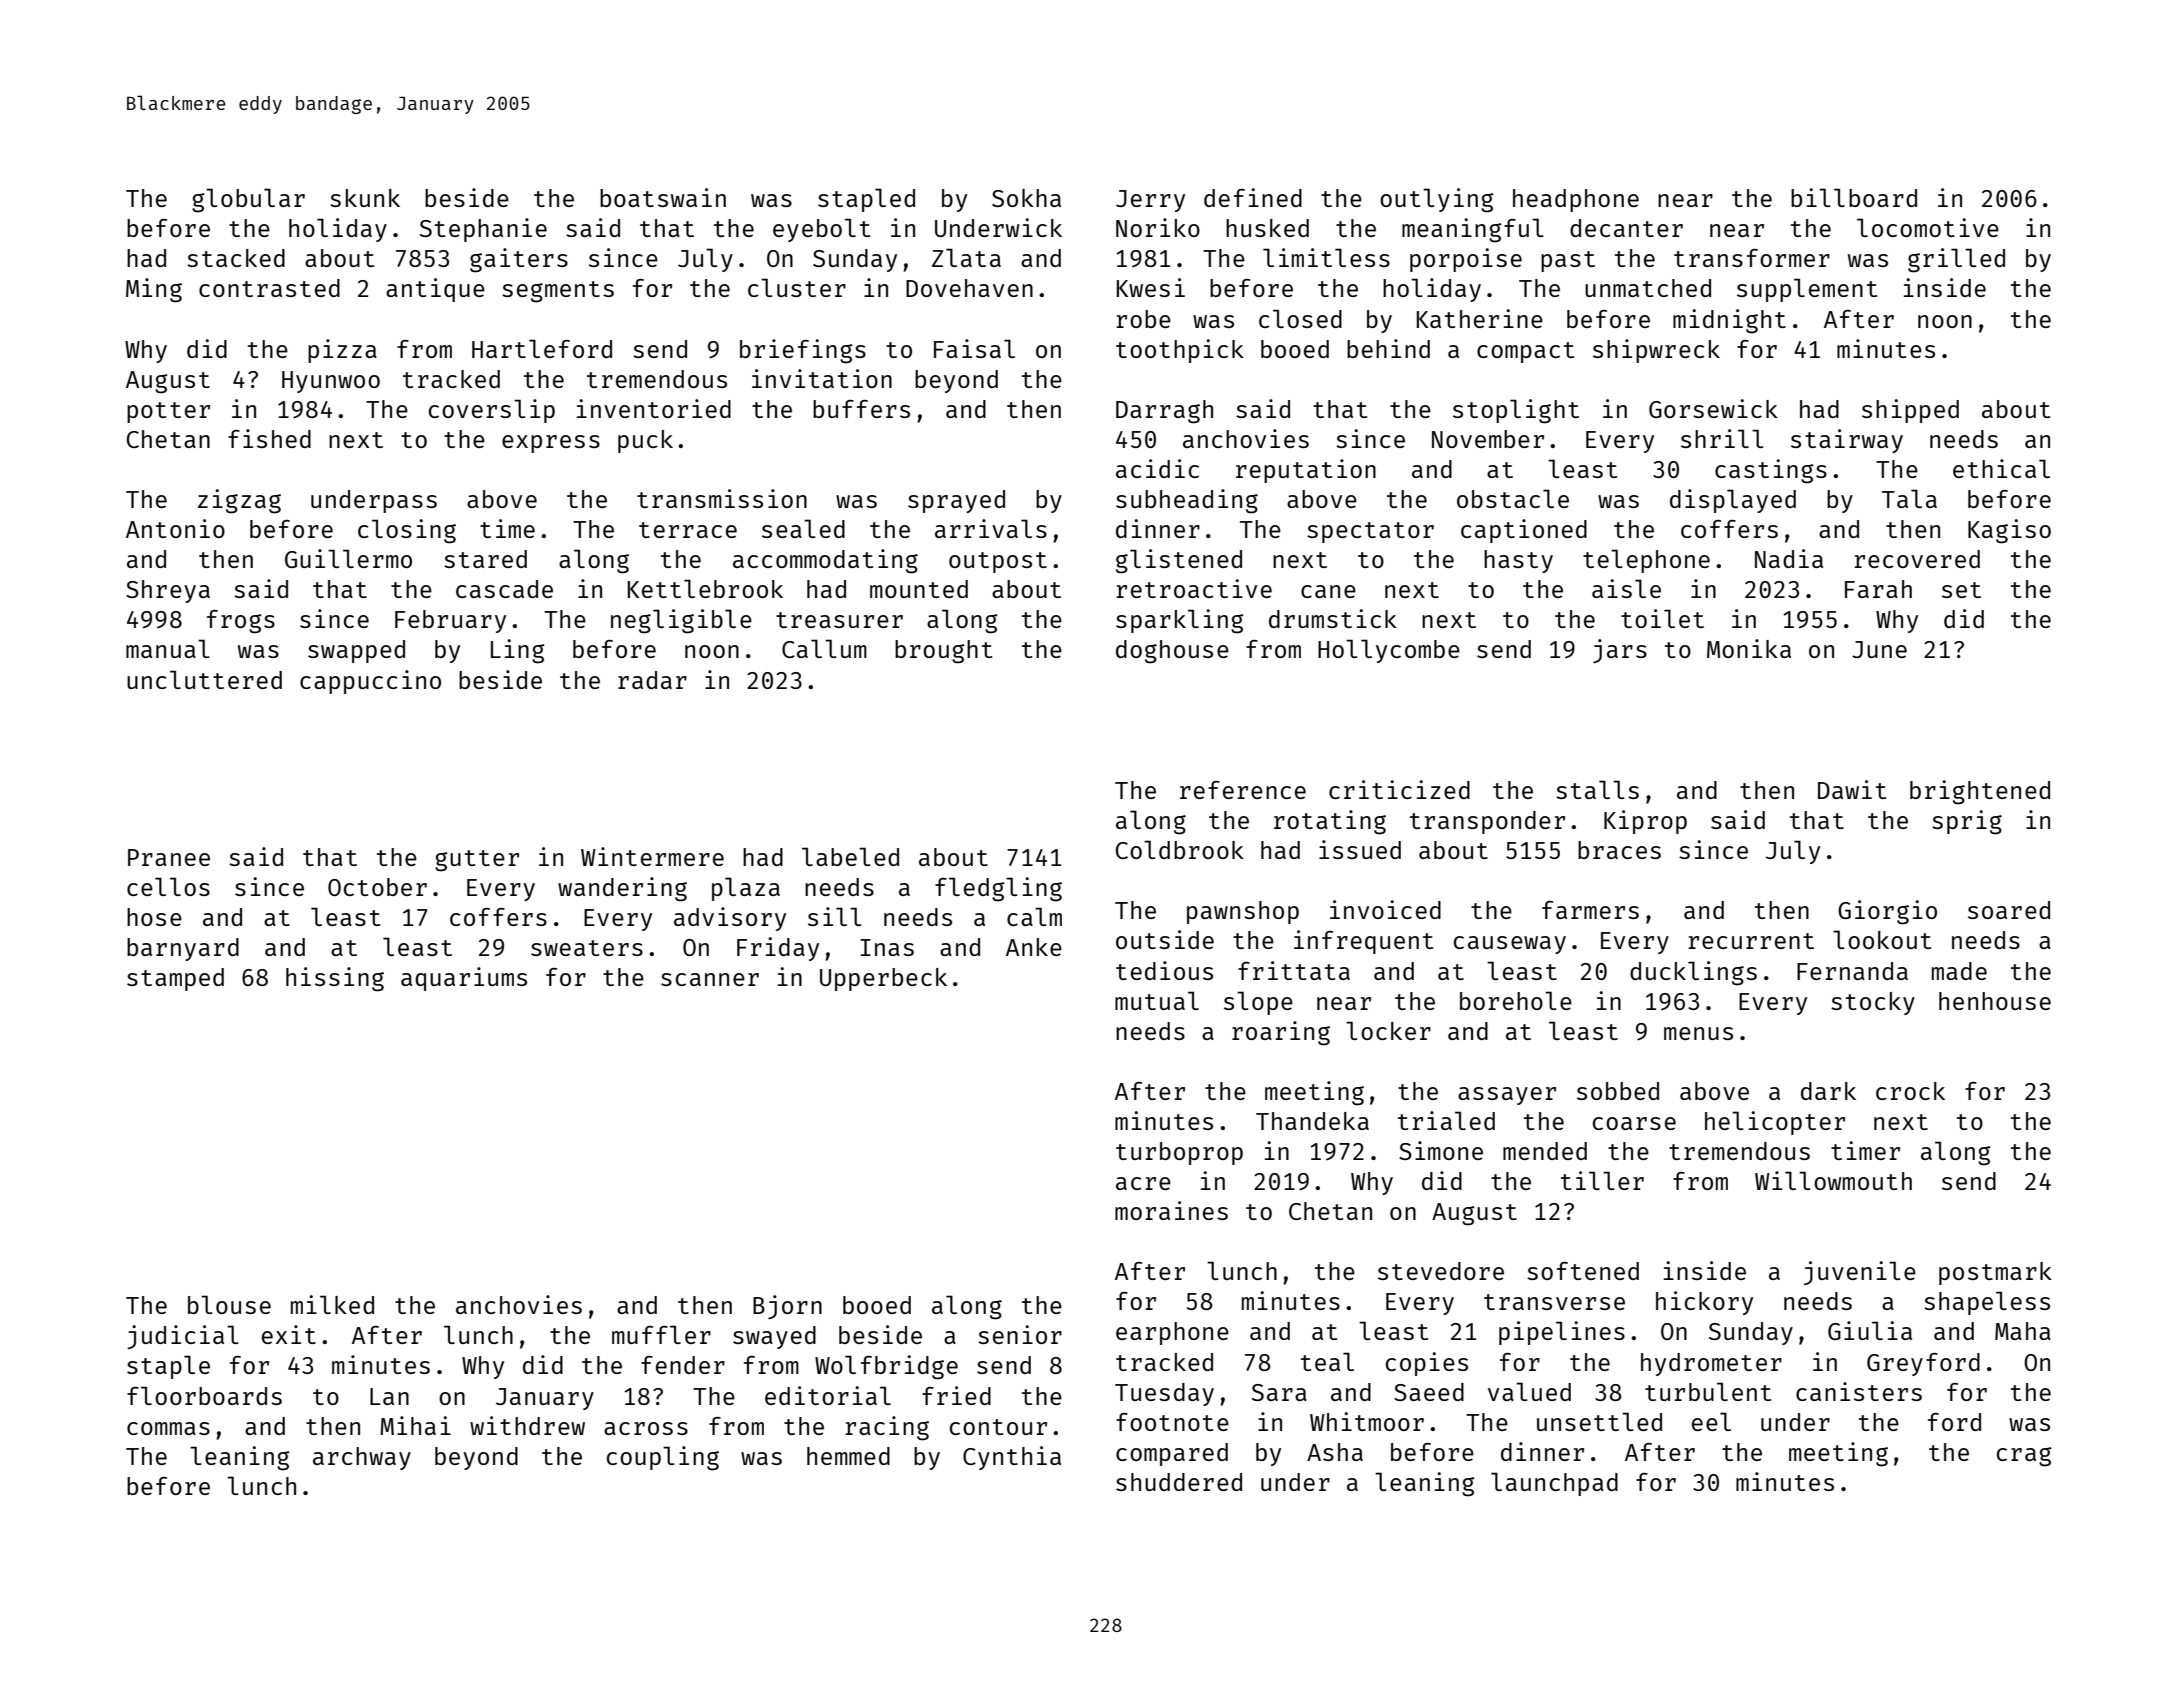  What do you see at coordinates (1034, 947) in the screenshot?
I see `Anke` at bounding box center [1034, 947].
